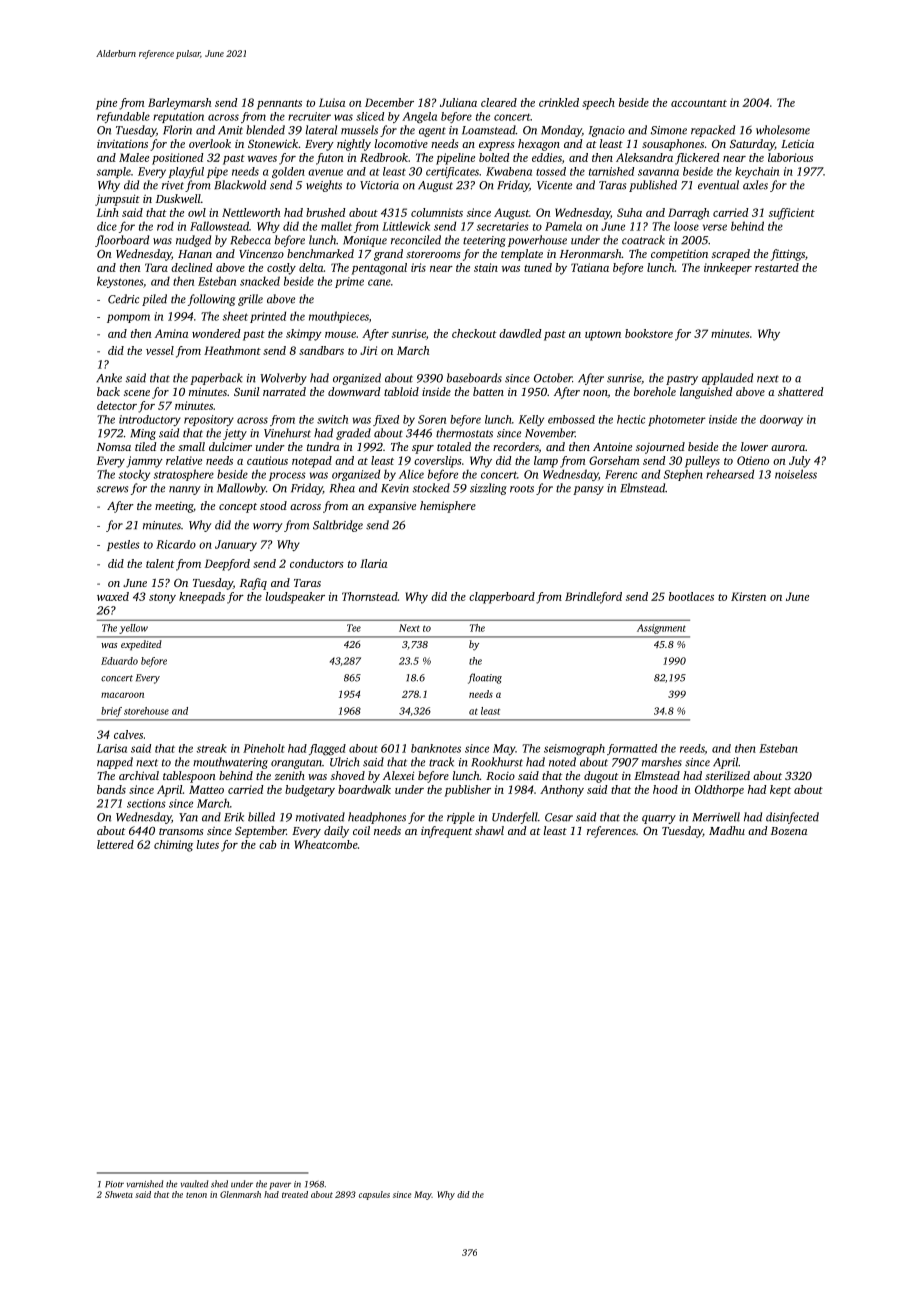 The width and height of the screenshot is (924, 1314). What do you see at coordinates (374, 1195) in the screenshot?
I see `capsules` at bounding box center [374, 1195].
